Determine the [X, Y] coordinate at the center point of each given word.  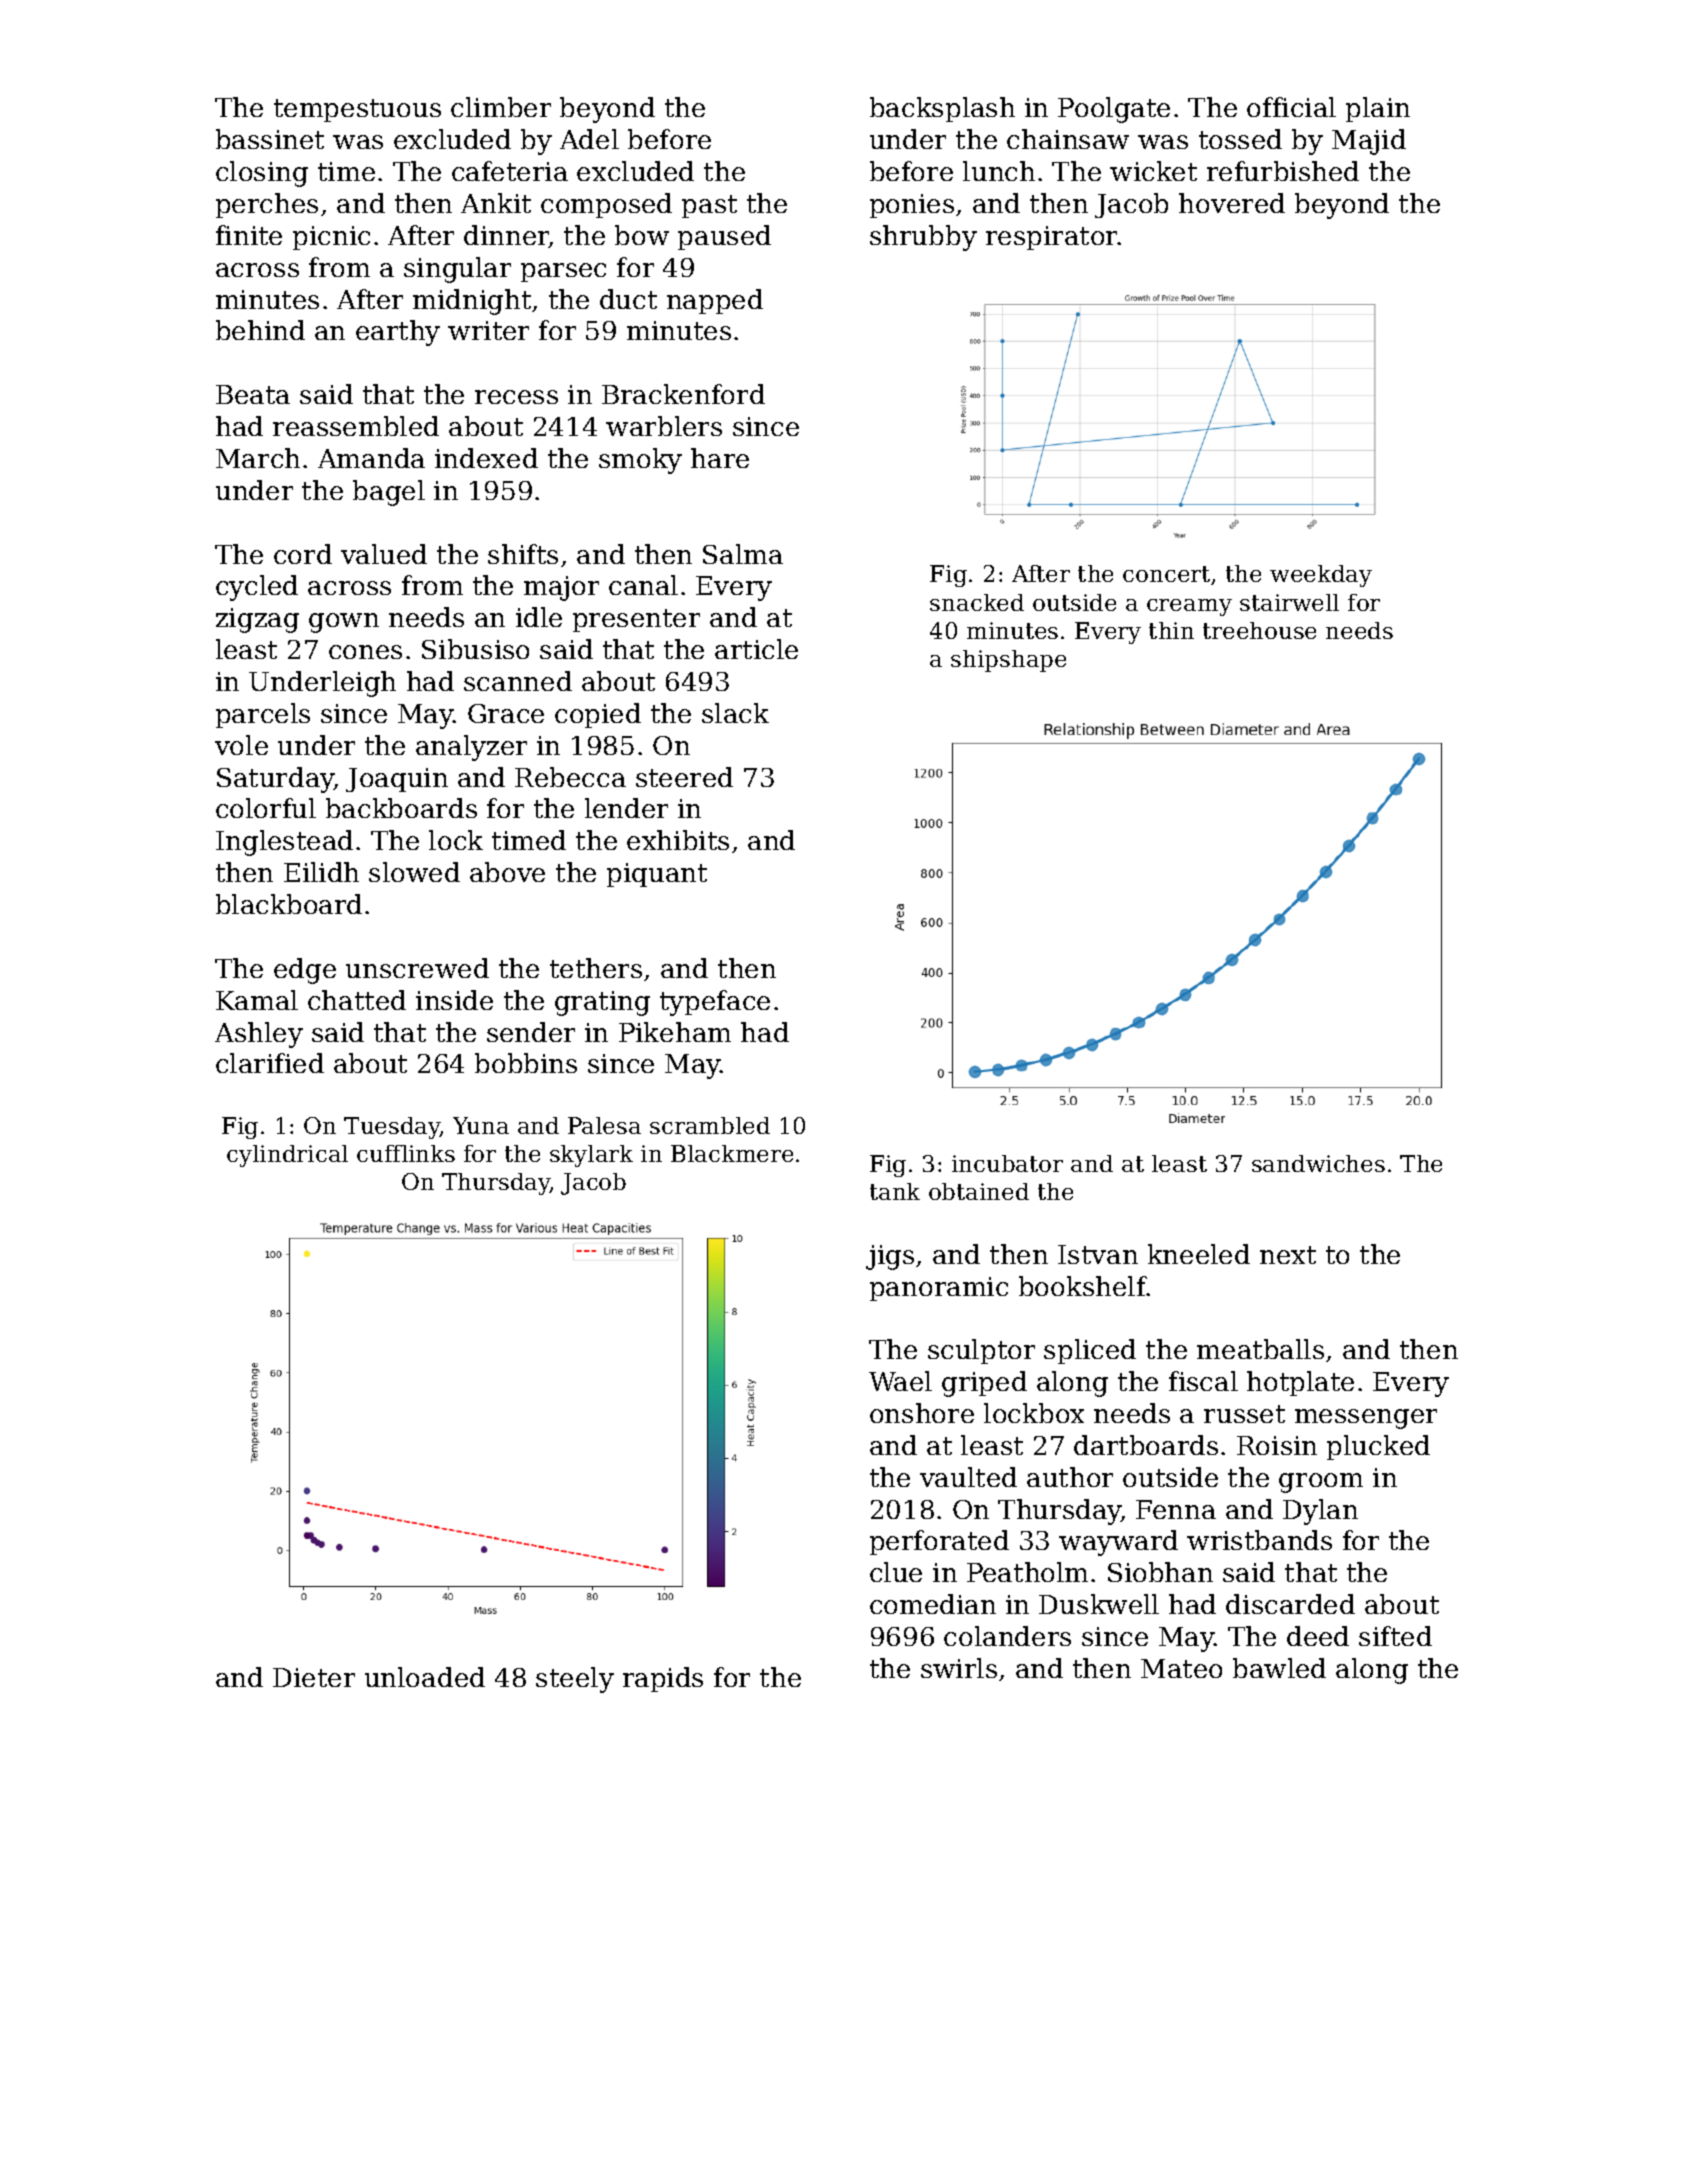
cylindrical [287, 1156]
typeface [715, 1003]
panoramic [939, 1289]
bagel [389, 493]
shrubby [923, 238]
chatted [357, 1000]
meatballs [1260, 1349]
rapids [663, 1679]
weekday [1321, 576]
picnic [331, 238]
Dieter [314, 1677]
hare [720, 458]
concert [1166, 574]
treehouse [1259, 630]
